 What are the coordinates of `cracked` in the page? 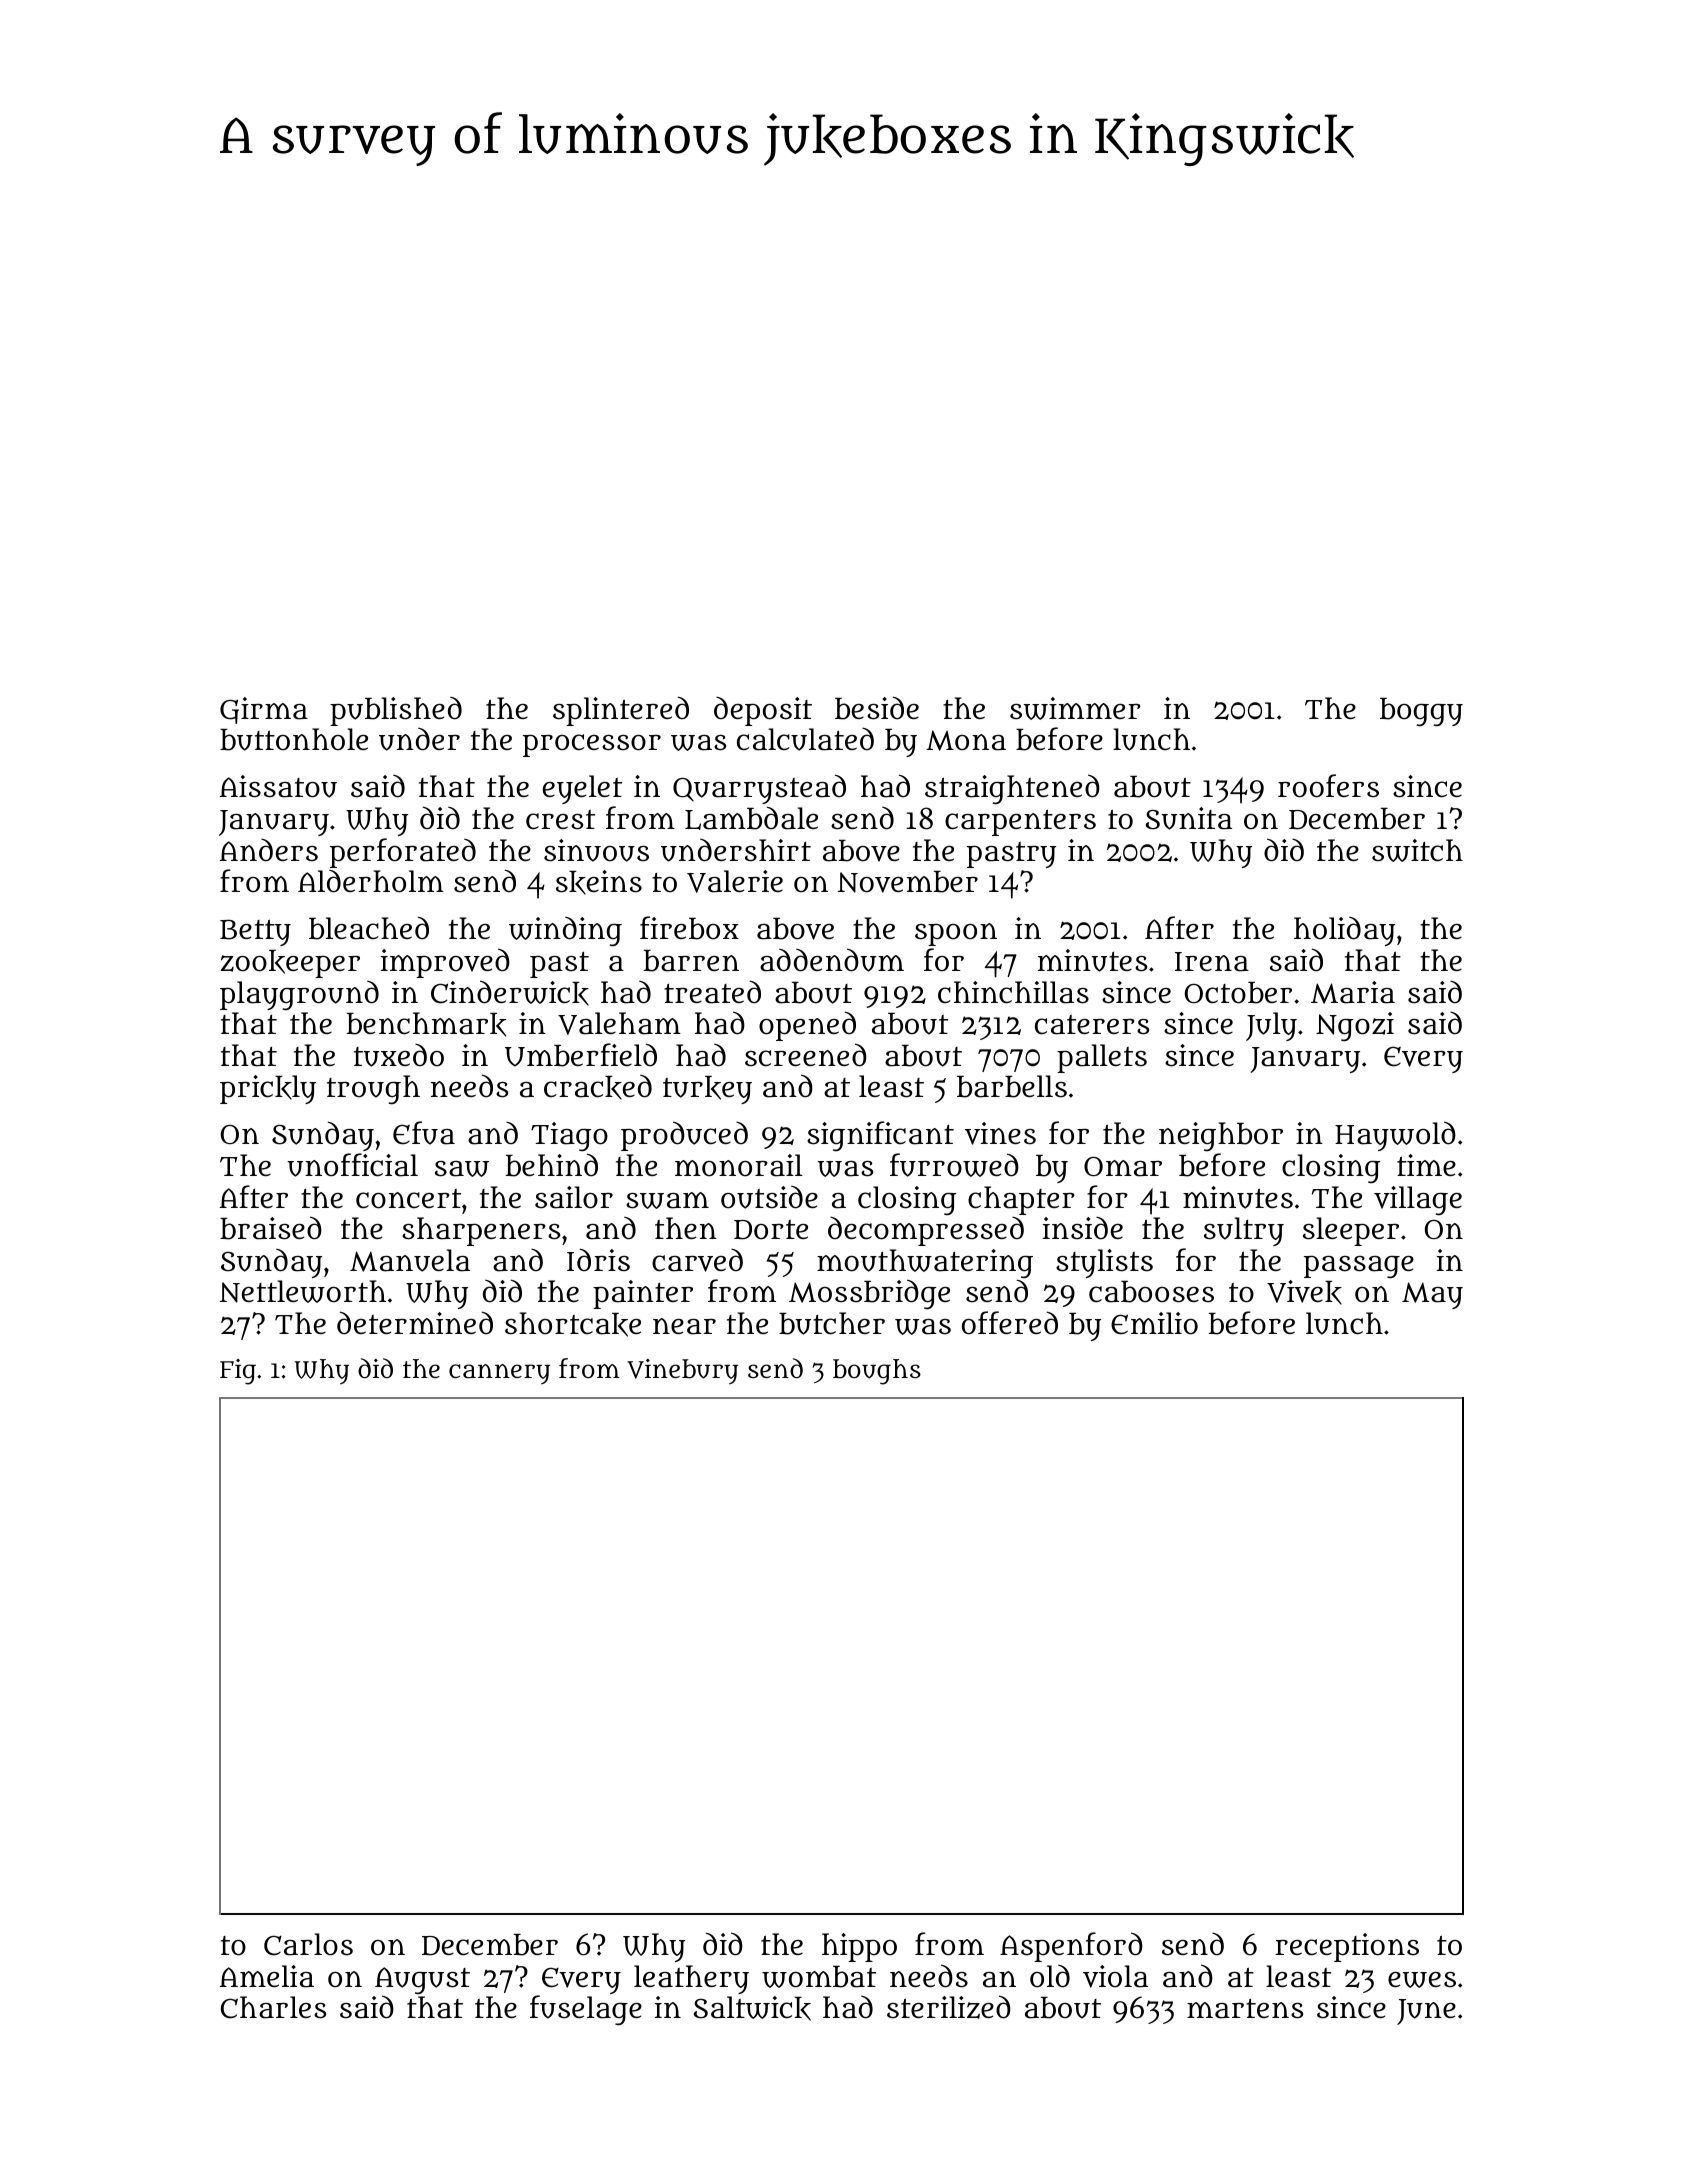 It's located at (598, 1087).
